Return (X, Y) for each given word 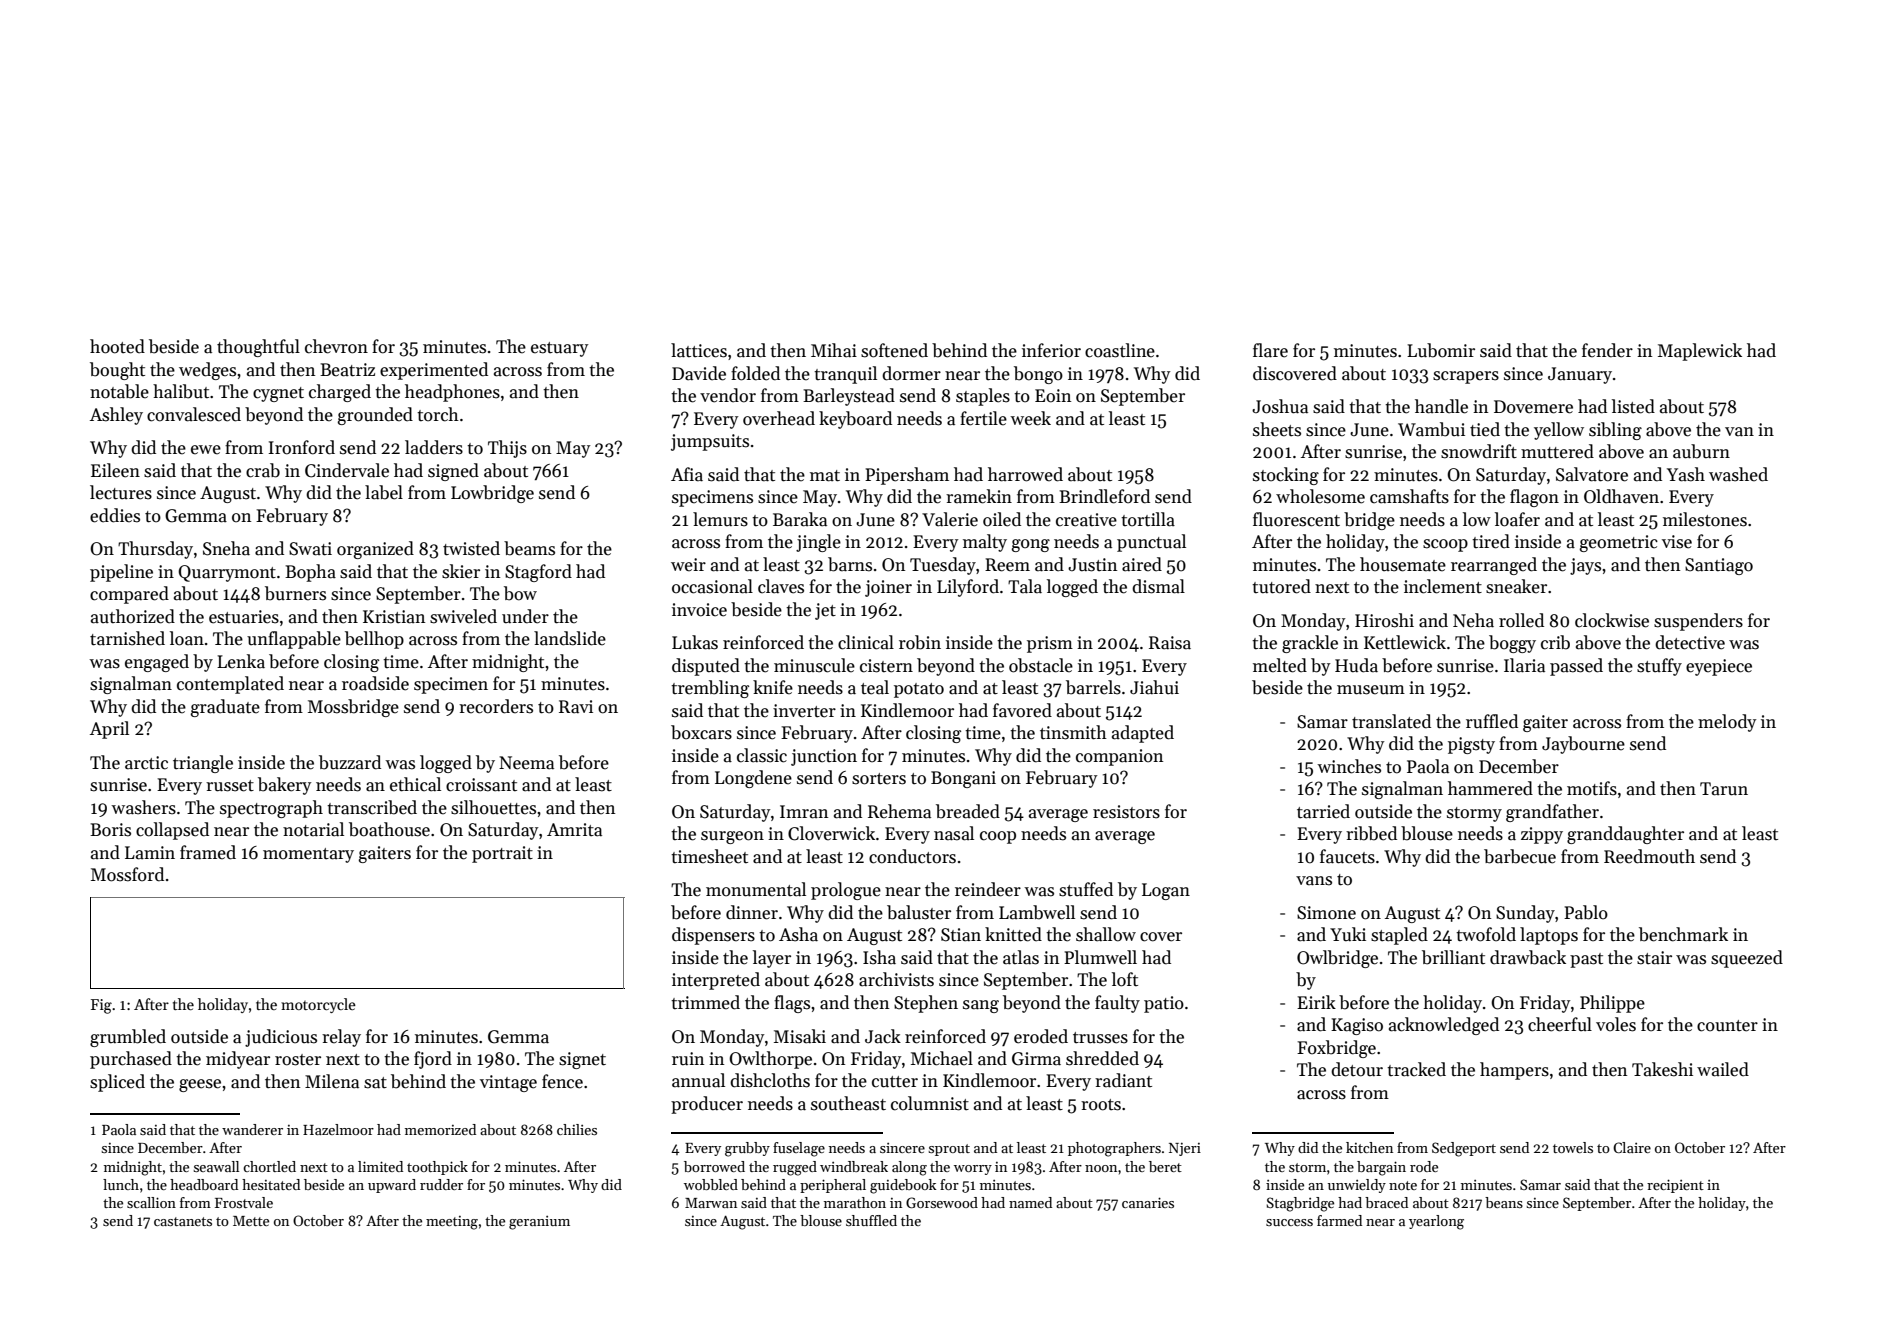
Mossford (127, 874)
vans (1314, 881)
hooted (117, 346)
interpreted (716, 981)
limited (380, 1166)
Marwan (711, 1203)
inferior (1051, 350)
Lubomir (1441, 350)
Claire (1632, 1147)
